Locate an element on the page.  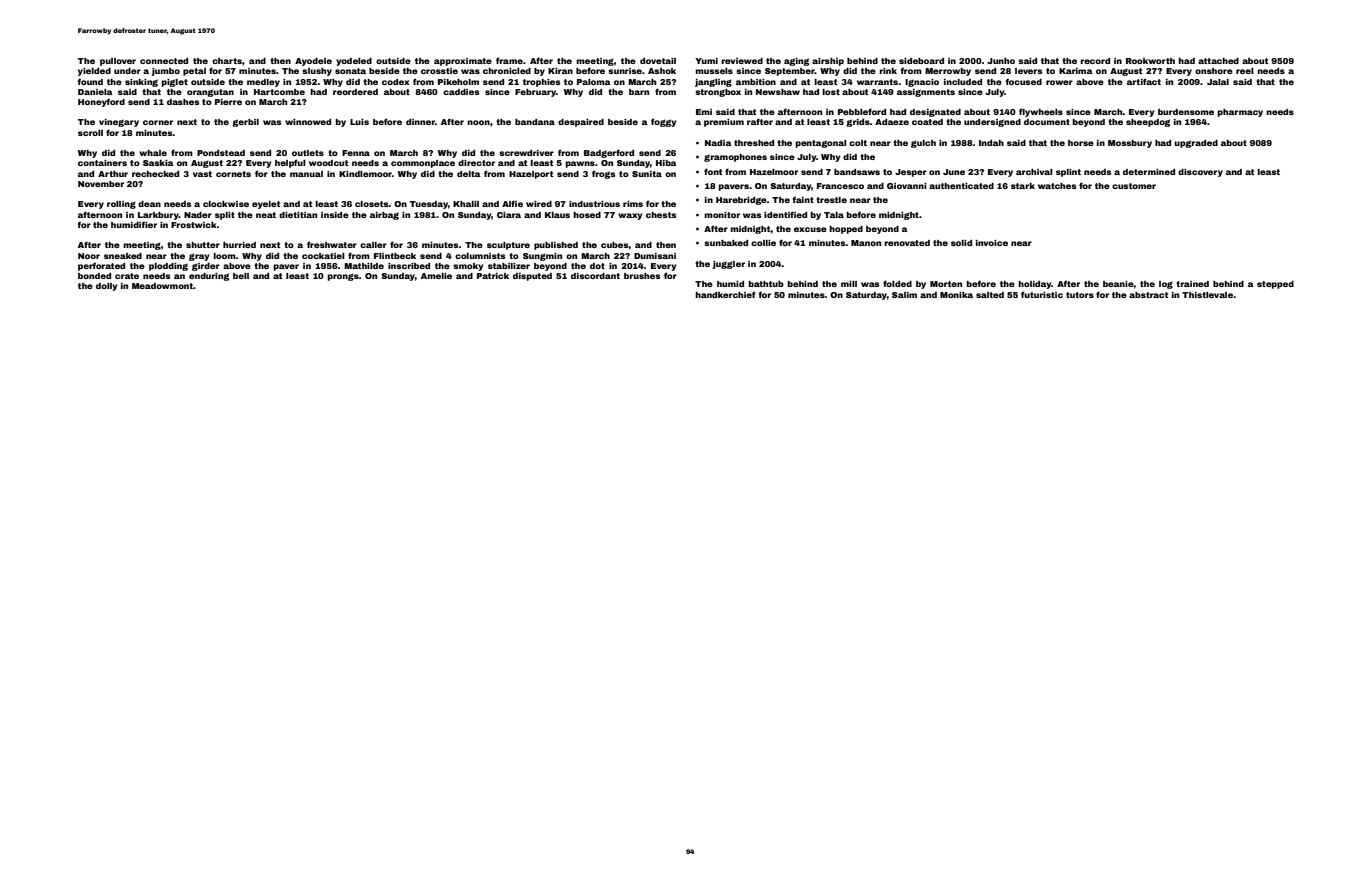
Meadowmont is located at coordinates (162, 286).
